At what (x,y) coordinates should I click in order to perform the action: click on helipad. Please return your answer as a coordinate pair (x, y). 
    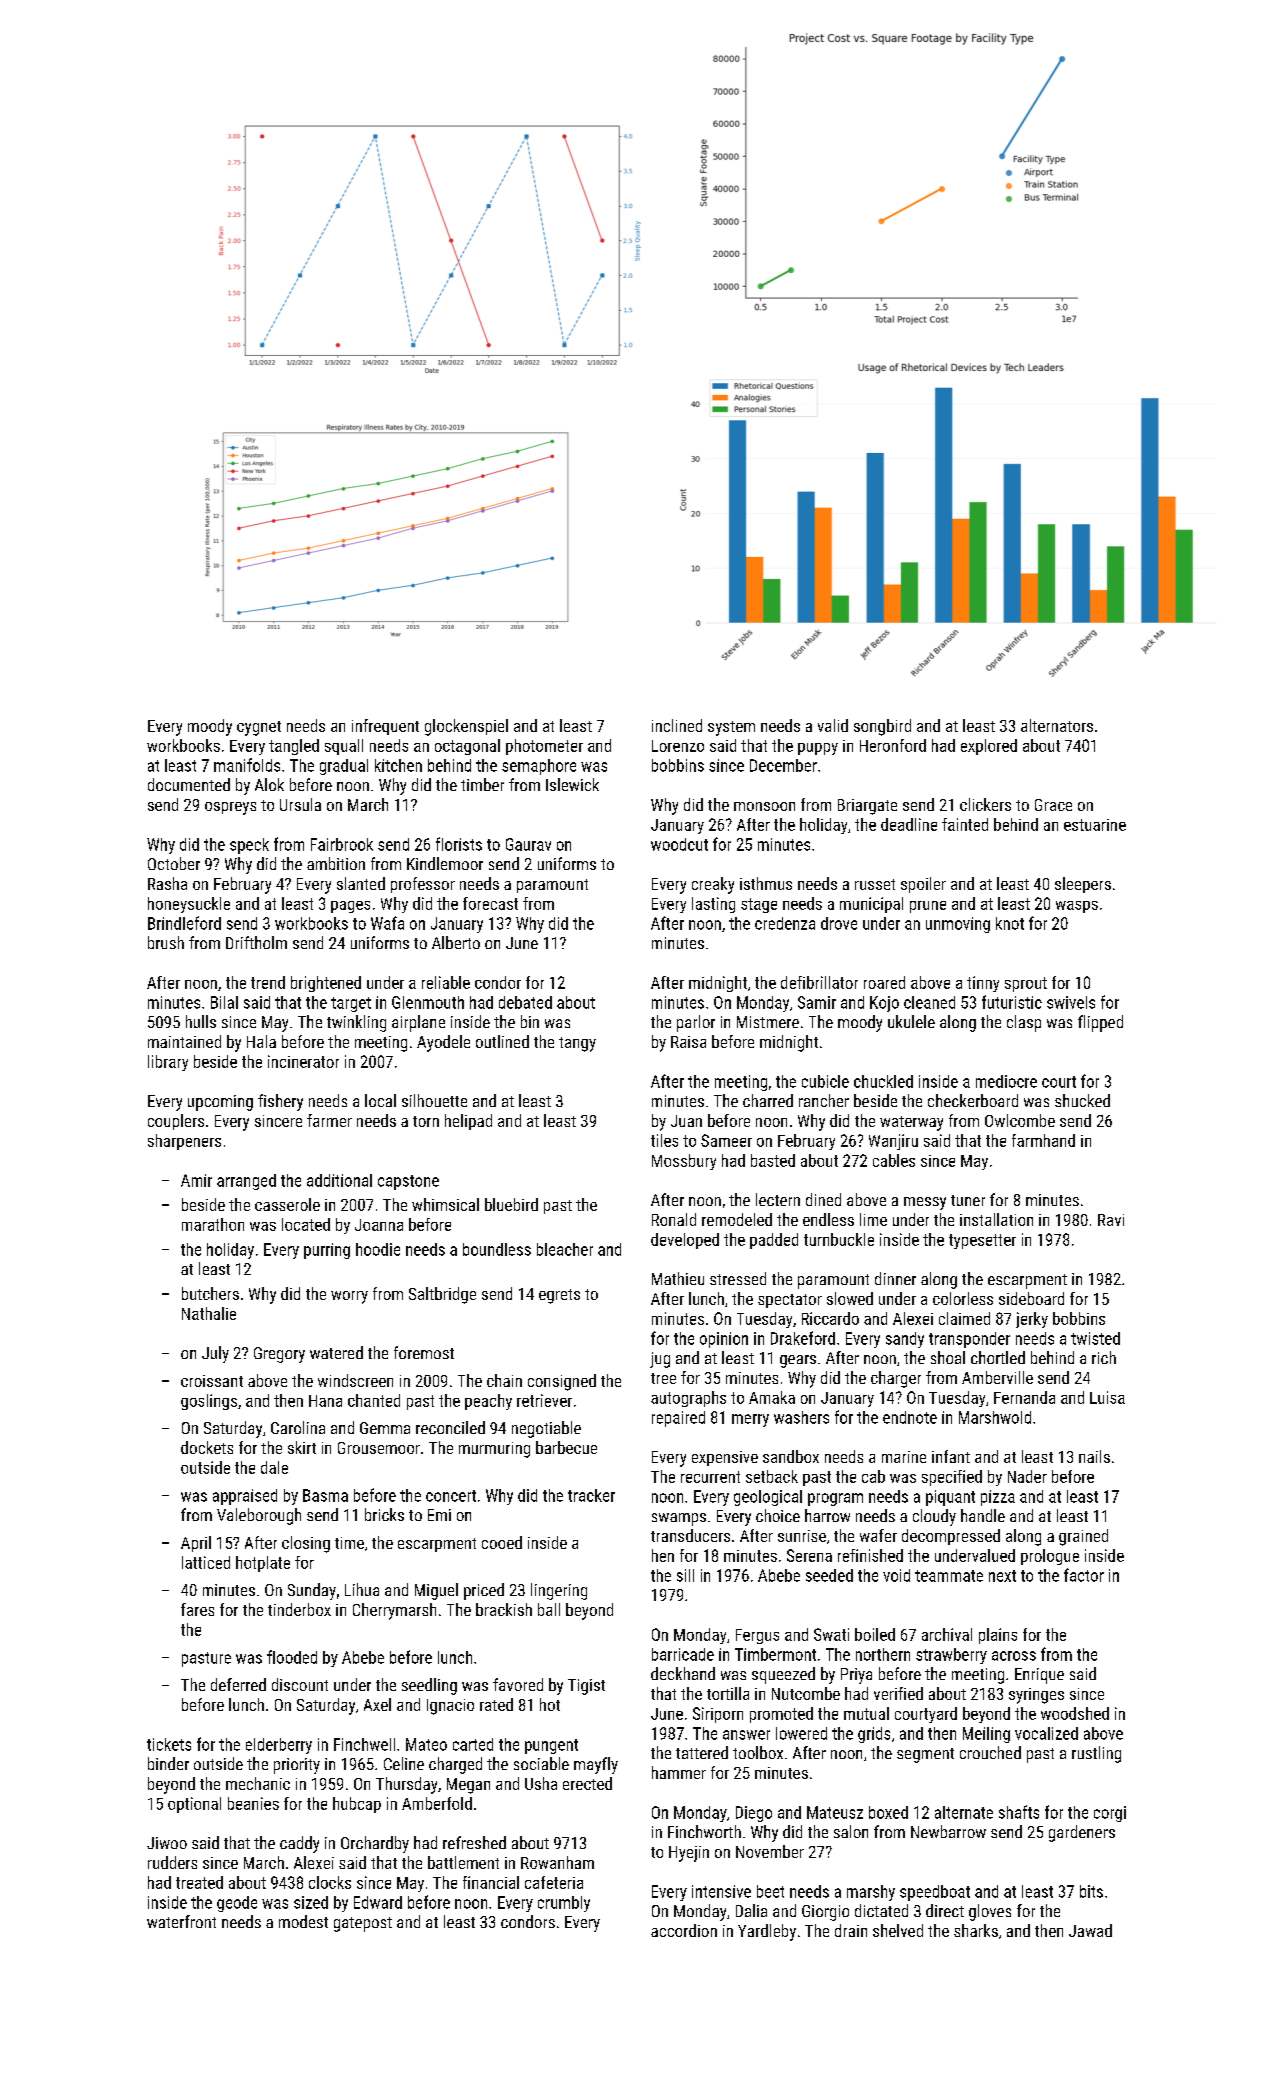
    Looking at the image, I should click on (468, 1122).
